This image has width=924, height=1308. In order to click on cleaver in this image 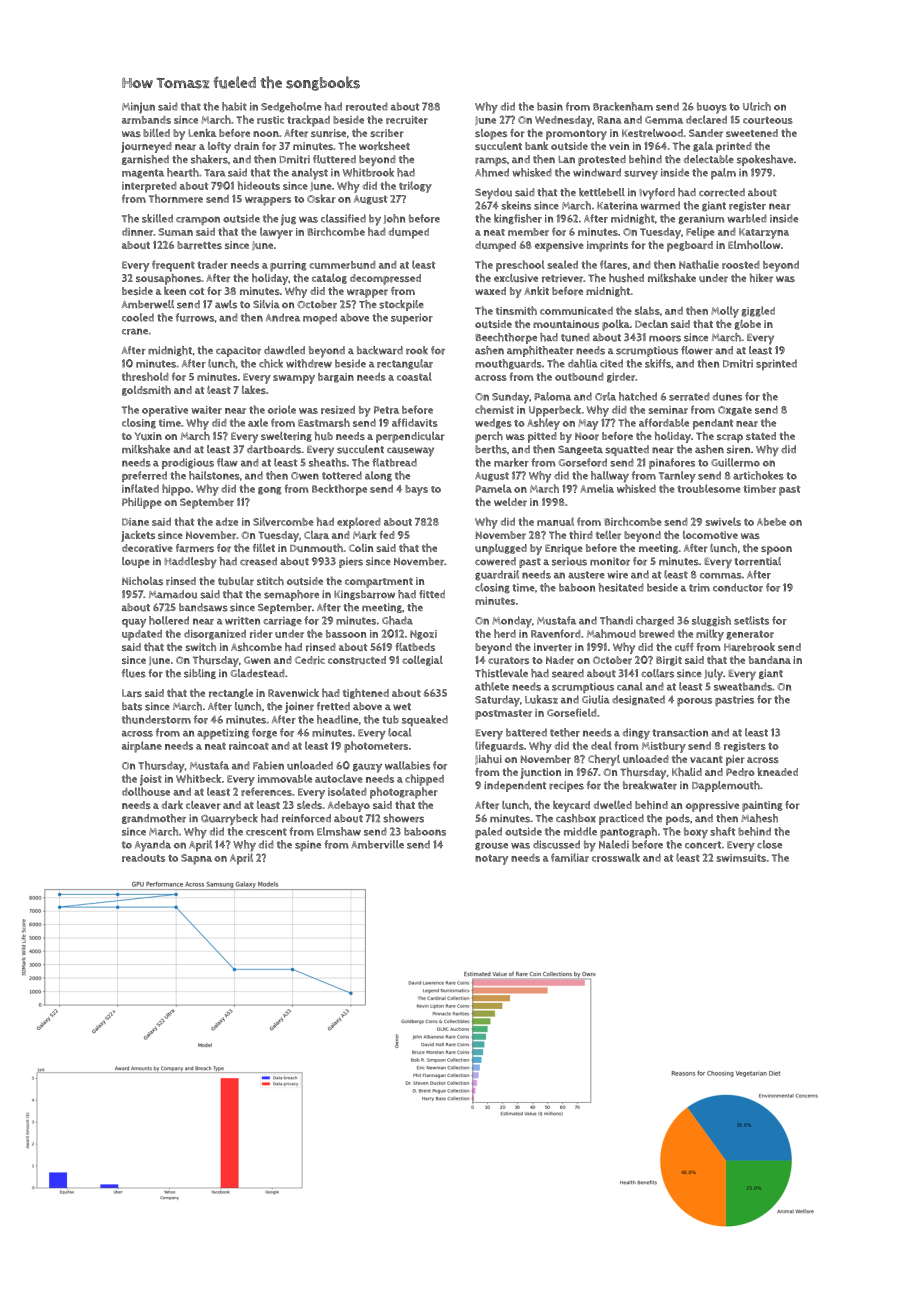, I will do `click(203, 805)`.
